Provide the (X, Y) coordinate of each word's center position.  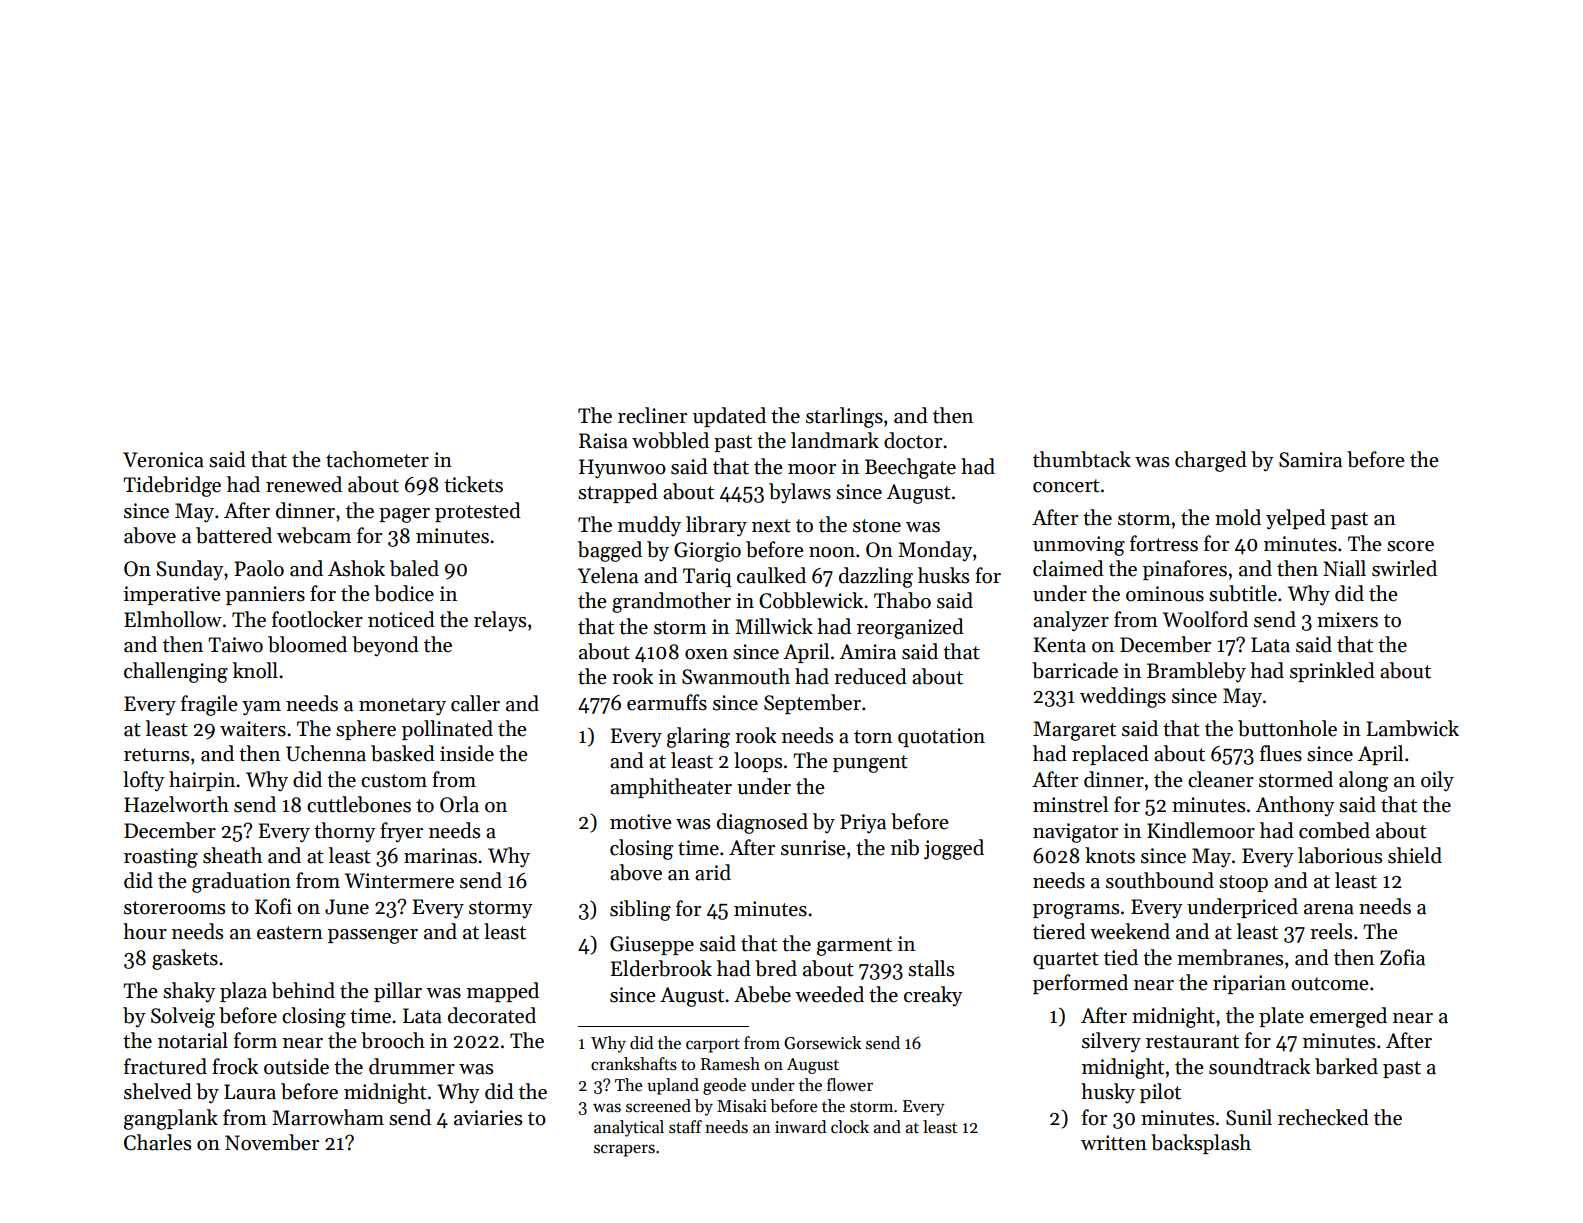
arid (713, 872)
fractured (165, 1066)
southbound (1160, 880)
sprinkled (1332, 672)
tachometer (377, 459)
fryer (401, 832)
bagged (610, 551)
